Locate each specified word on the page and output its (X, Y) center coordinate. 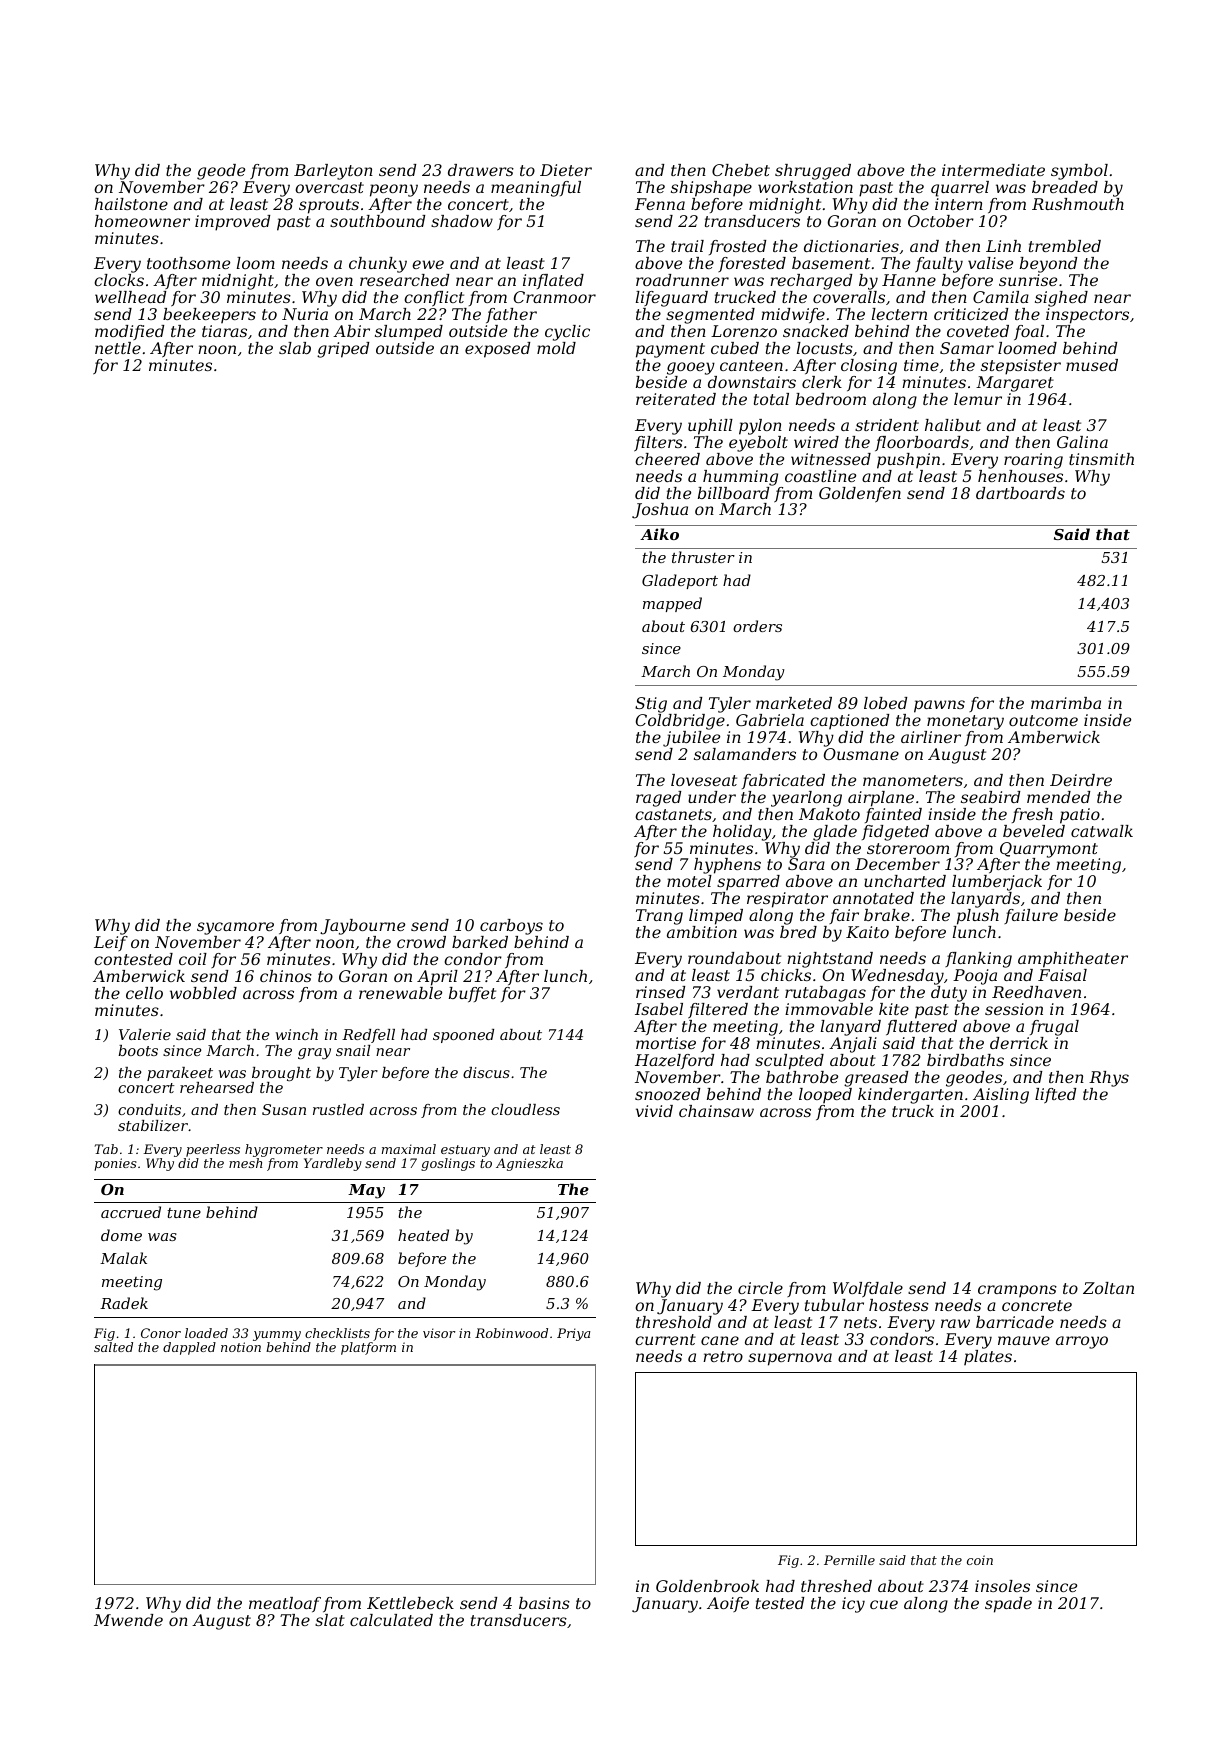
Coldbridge (680, 722)
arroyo (1082, 1342)
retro (723, 1356)
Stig (651, 705)
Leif (111, 943)
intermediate (993, 170)
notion (241, 1347)
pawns (939, 706)
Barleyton (333, 172)
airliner (931, 737)
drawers (481, 170)
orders (757, 626)
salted (113, 1347)
